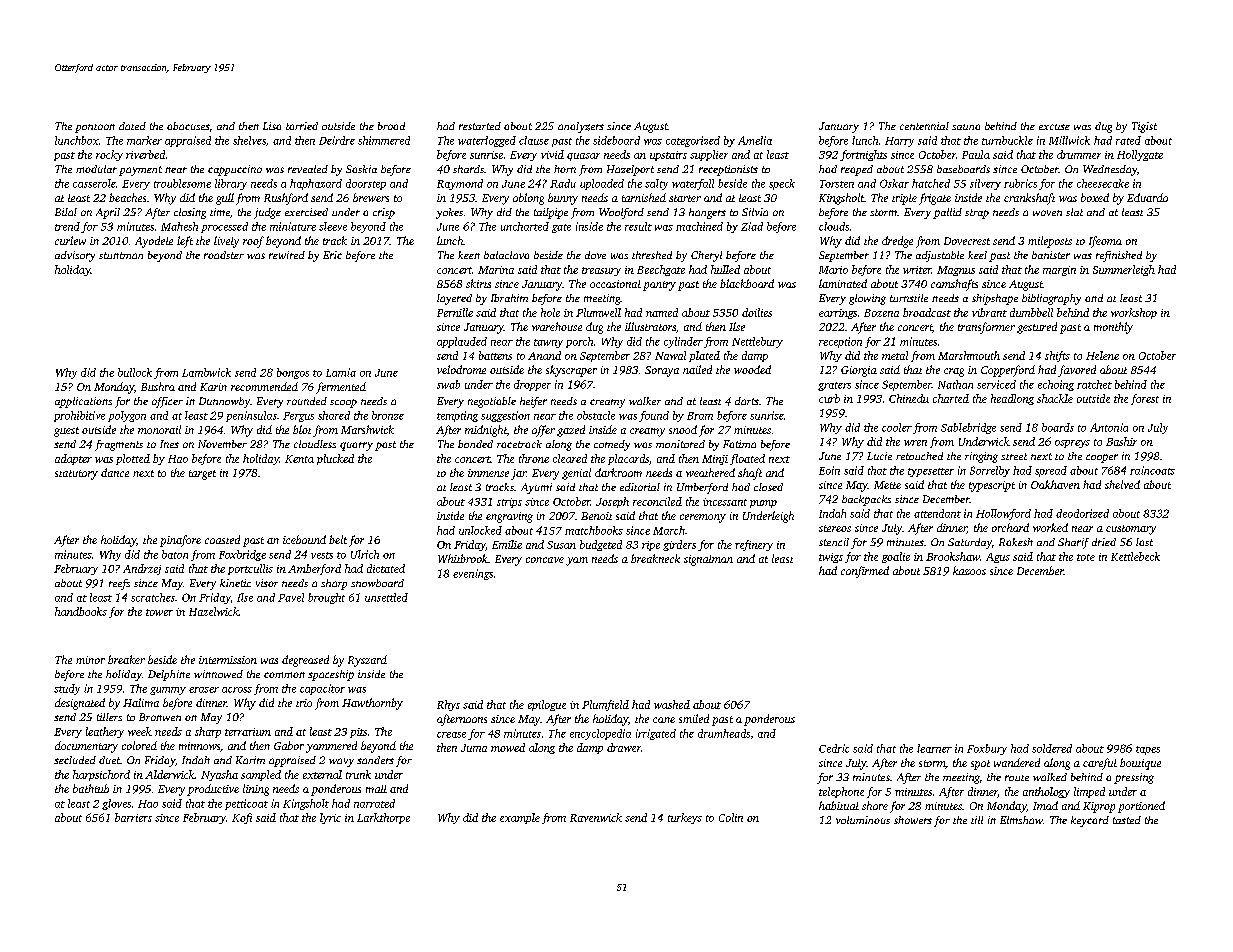 Image resolution: width=1233 pixels, height=952 pixels. I want to click on Amelia, so click(755, 140).
